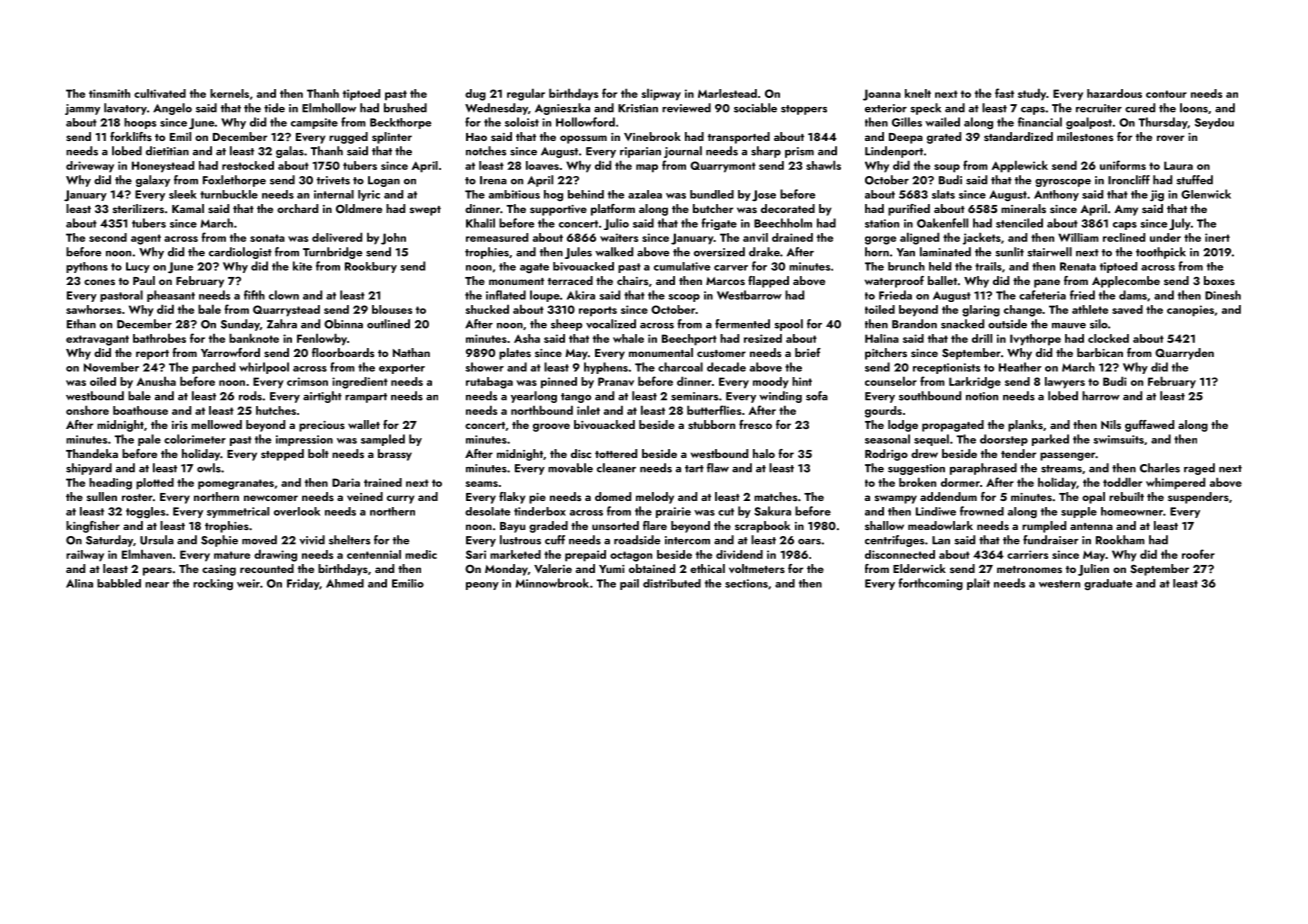 Image resolution: width=1308 pixels, height=924 pixels. Describe the element at coordinates (1025, 426) in the screenshot. I see `planks` at that location.
